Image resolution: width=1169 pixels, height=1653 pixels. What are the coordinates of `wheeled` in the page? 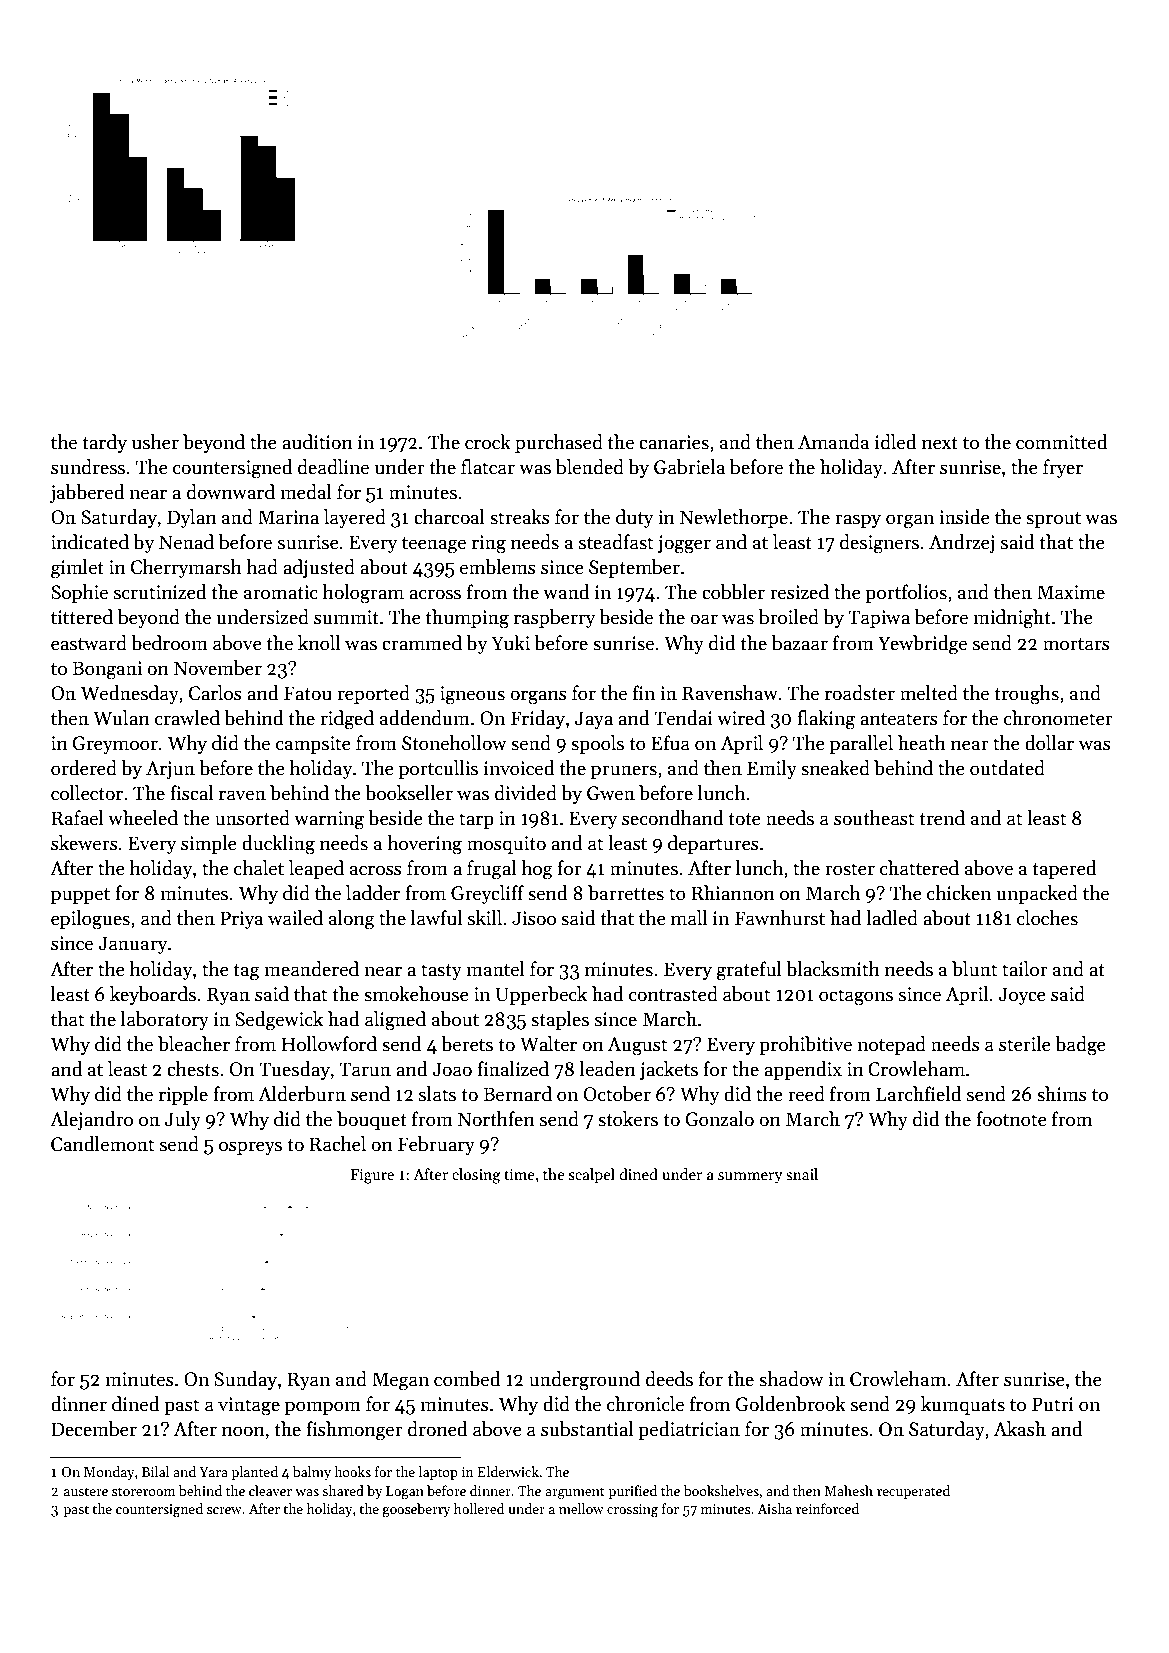 It's located at (143, 818).
